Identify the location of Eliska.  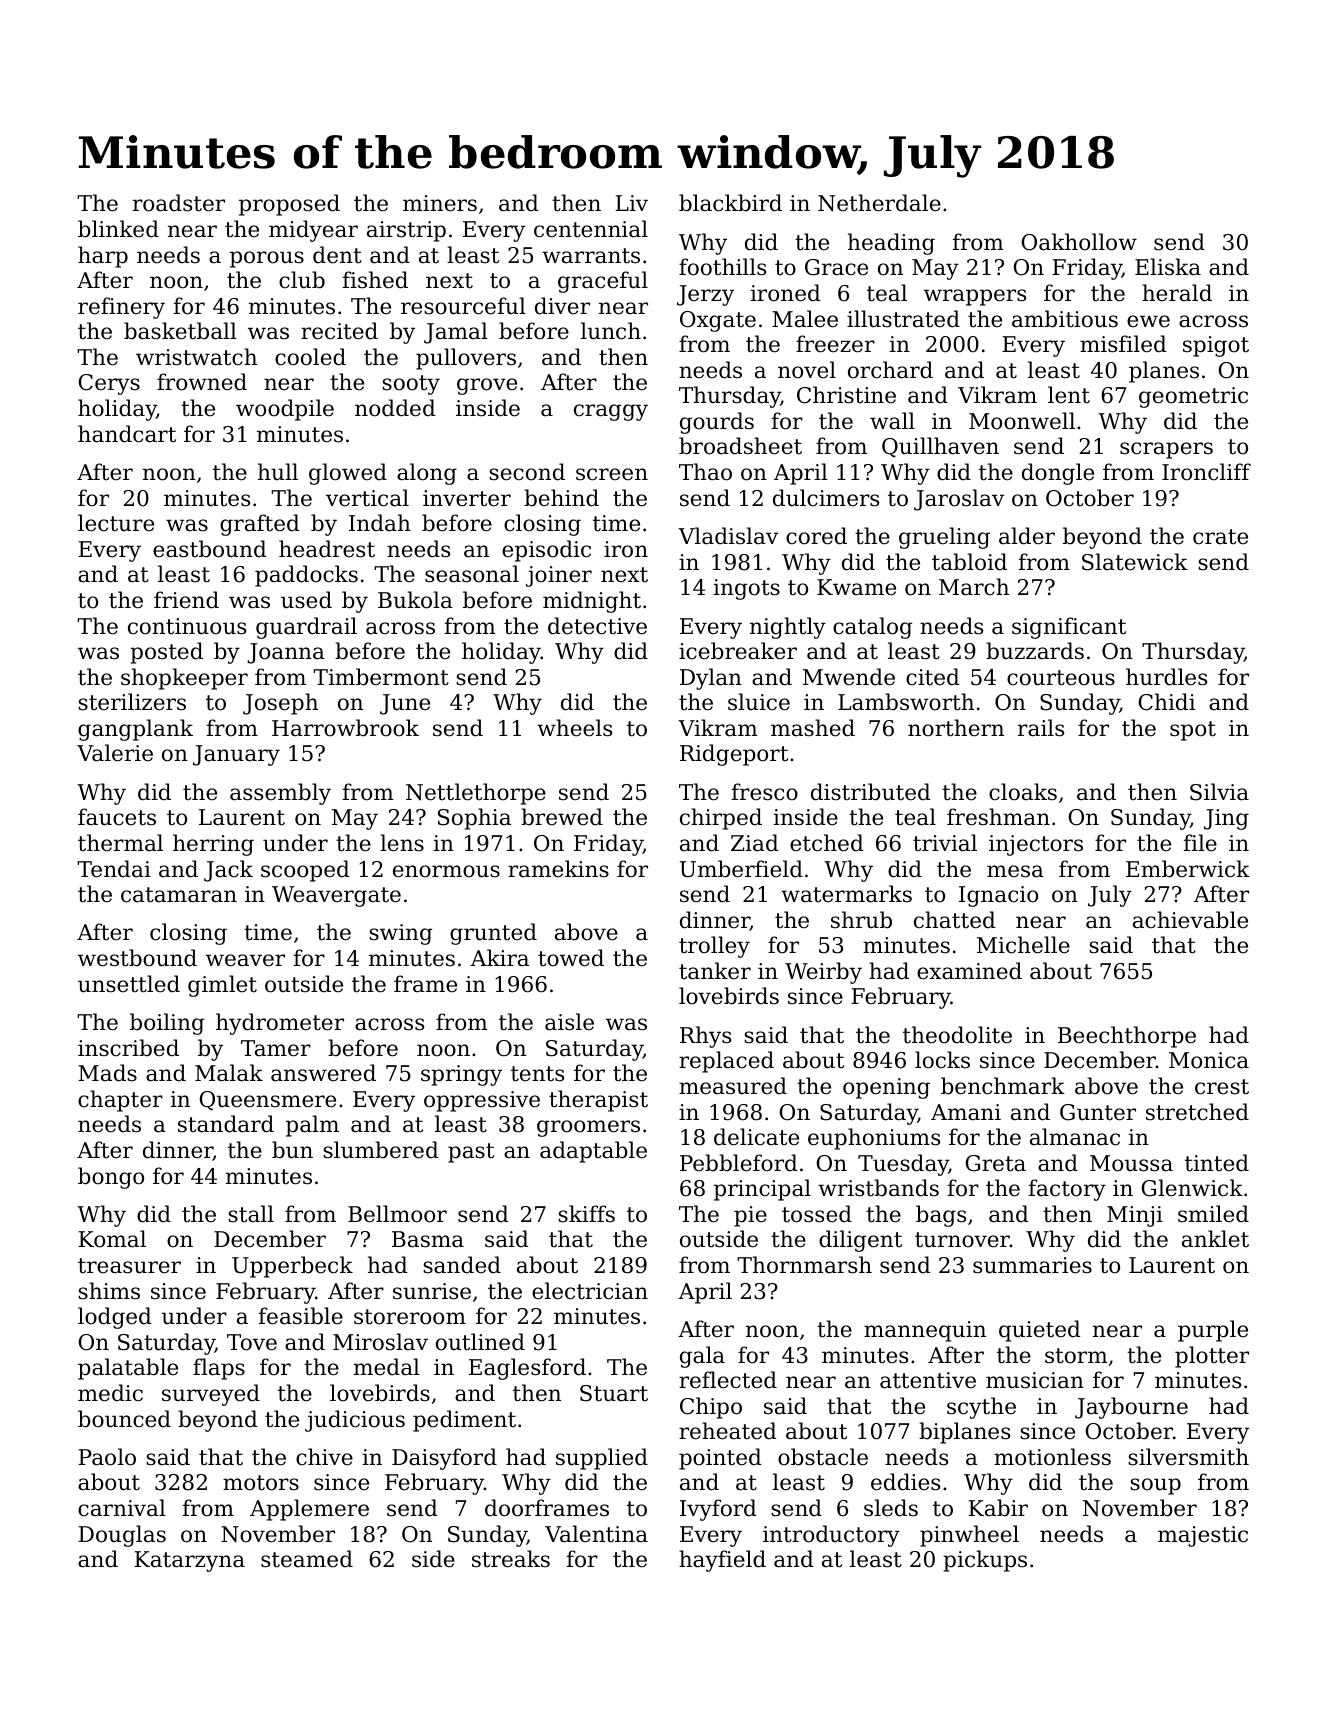
(1168, 267).
